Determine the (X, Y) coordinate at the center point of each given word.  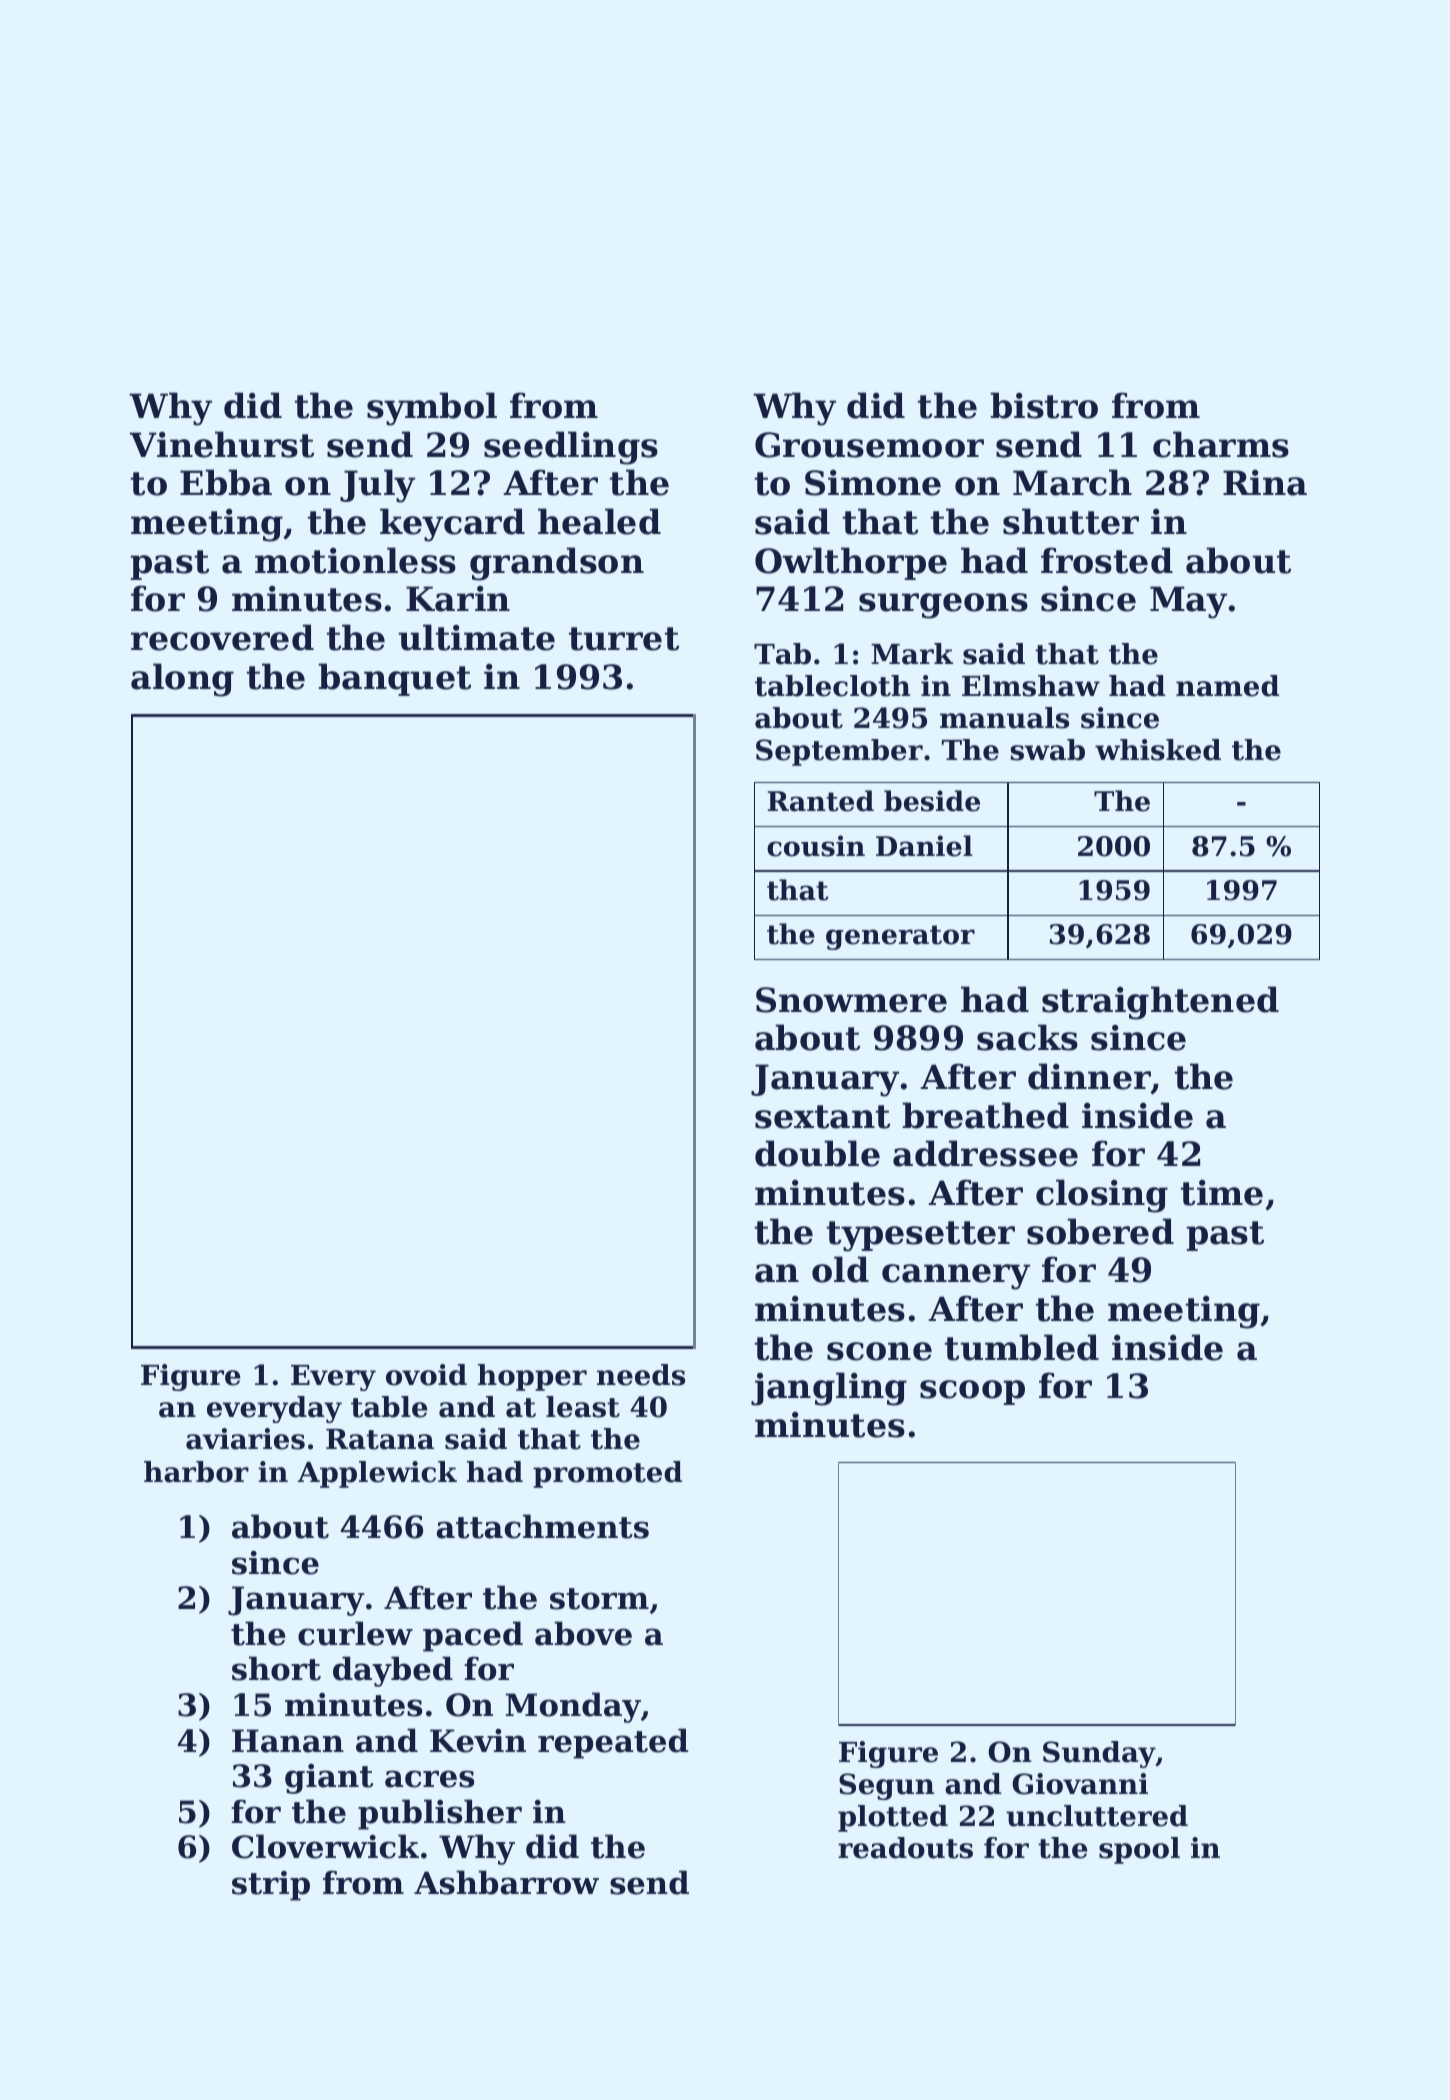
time (1222, 1192)
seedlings (571, 448)
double (817, 1153)
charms (1221, 444)
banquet (394, 679)
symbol (432, 409)
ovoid (426, 1375)
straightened (1160, 1003)
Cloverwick (325, 1846)
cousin (816, 846)
